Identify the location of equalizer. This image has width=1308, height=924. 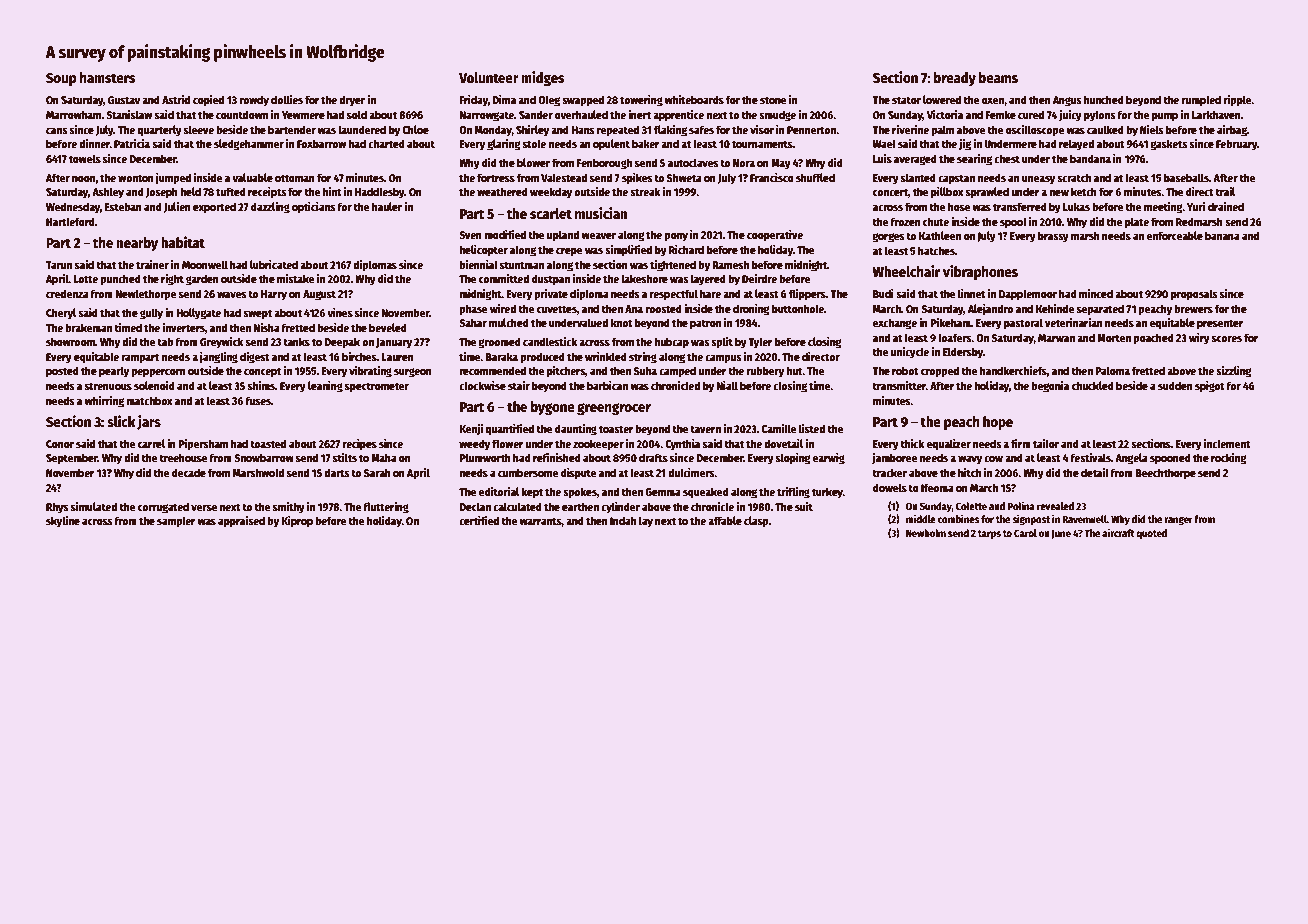
(949, 445).
